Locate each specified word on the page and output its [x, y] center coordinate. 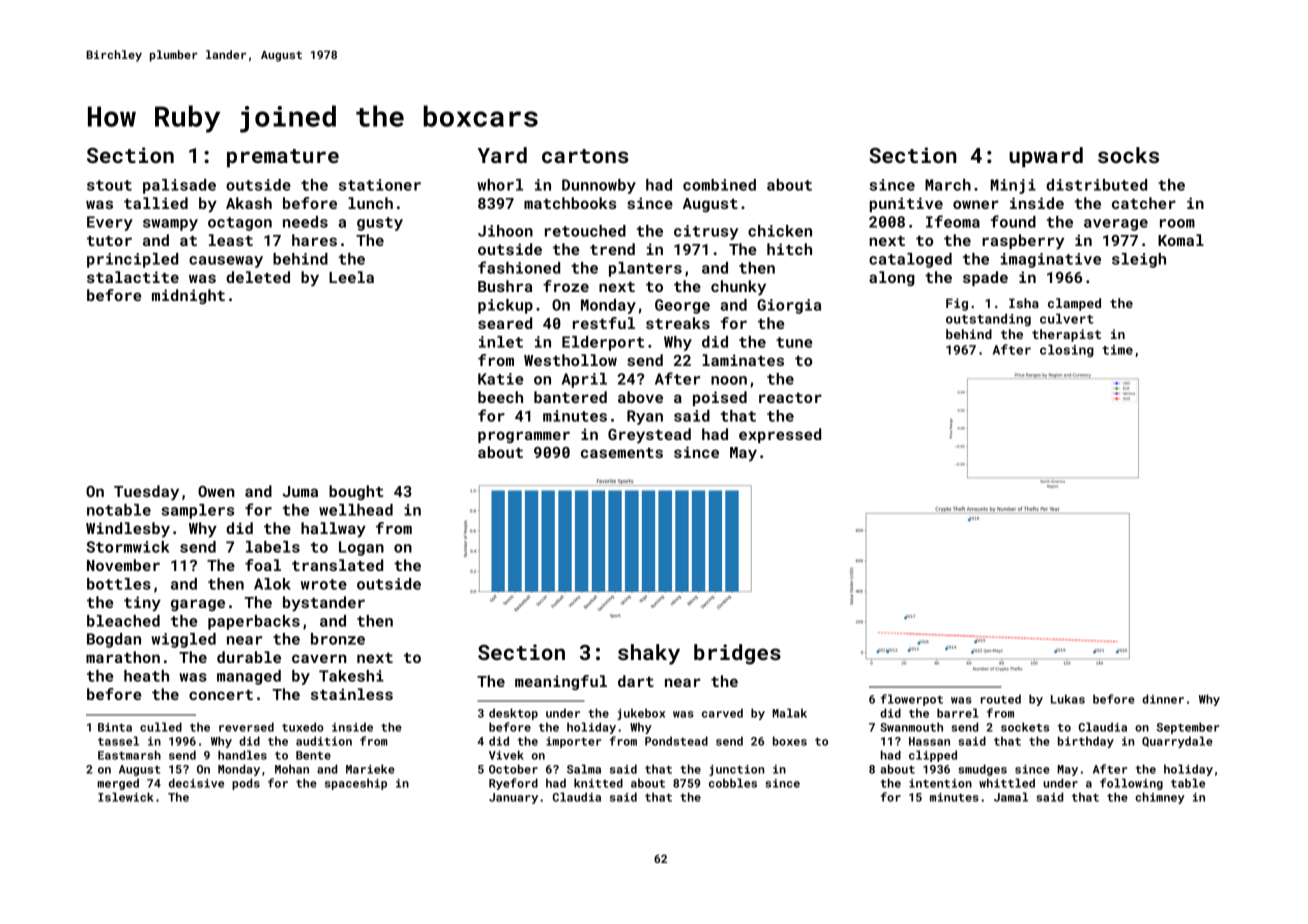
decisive [196, 783]
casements [622, 453]
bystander [324, 604]
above [640, 397]
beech [500, 397]
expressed [780, 435]
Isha [1024, 303]
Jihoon [505, 231]
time [1117, 350]
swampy [170, 225]
